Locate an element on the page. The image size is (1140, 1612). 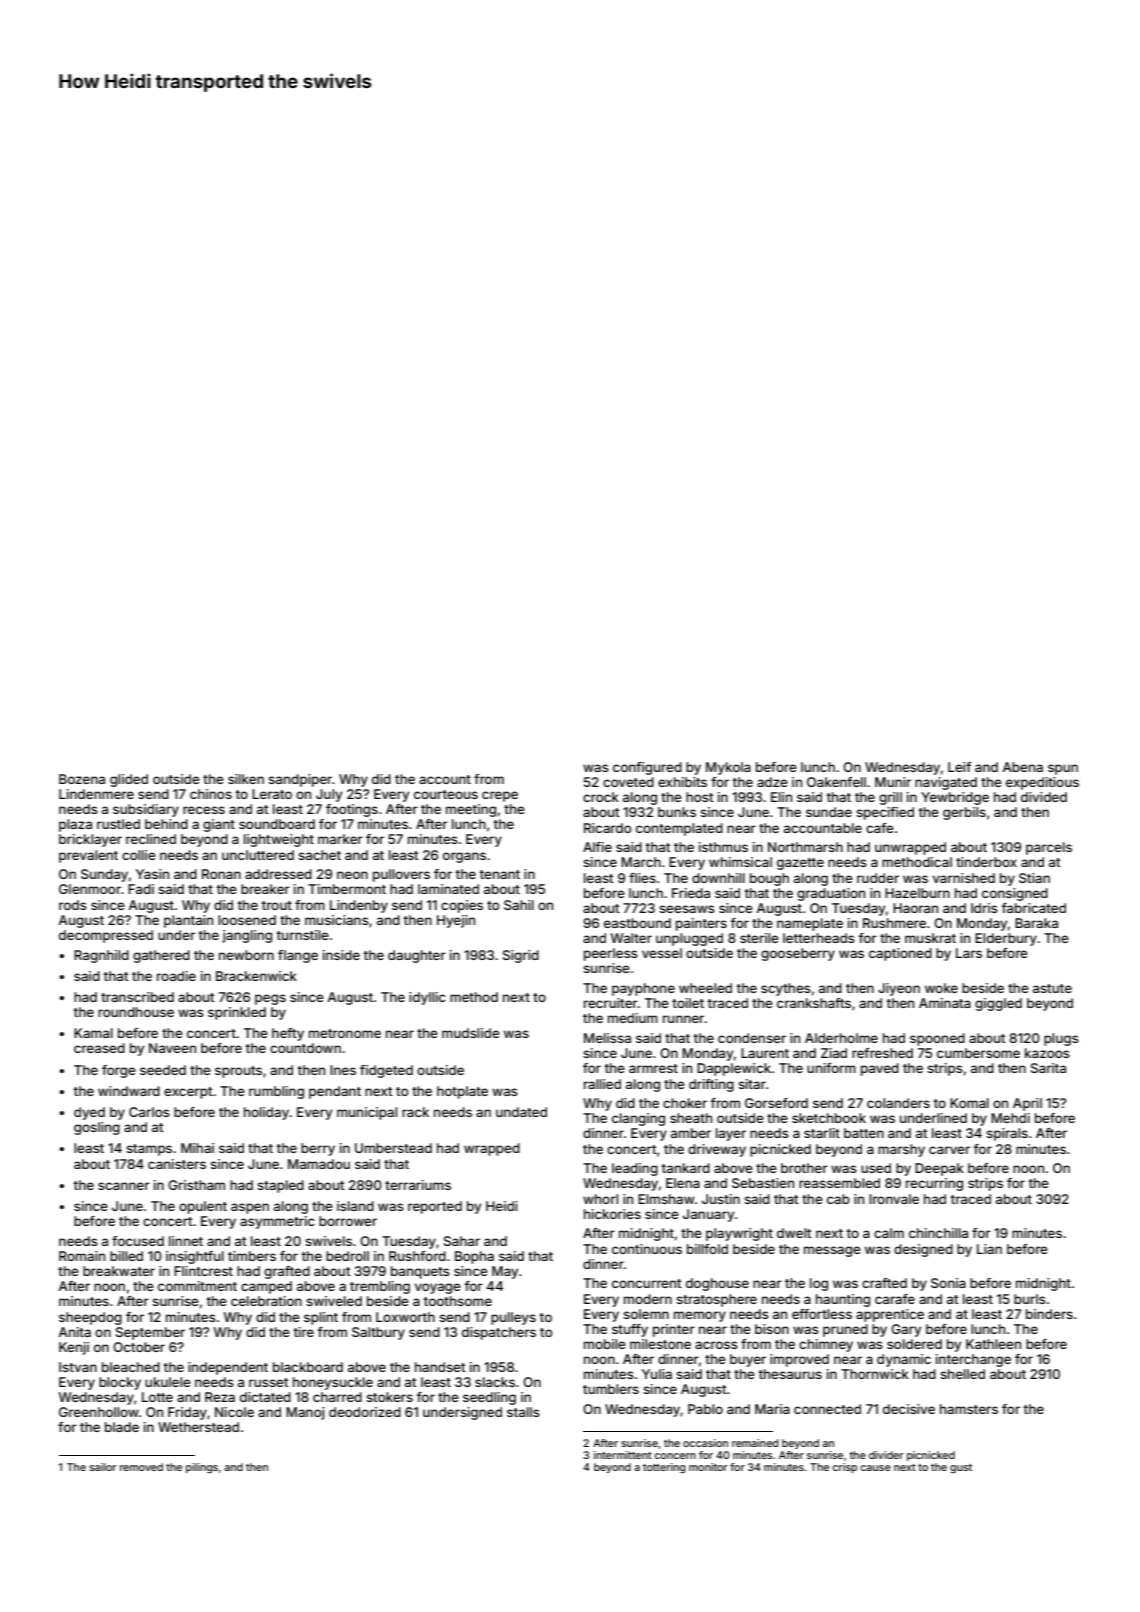
sandpiper is located at coordinates (300, 780).
